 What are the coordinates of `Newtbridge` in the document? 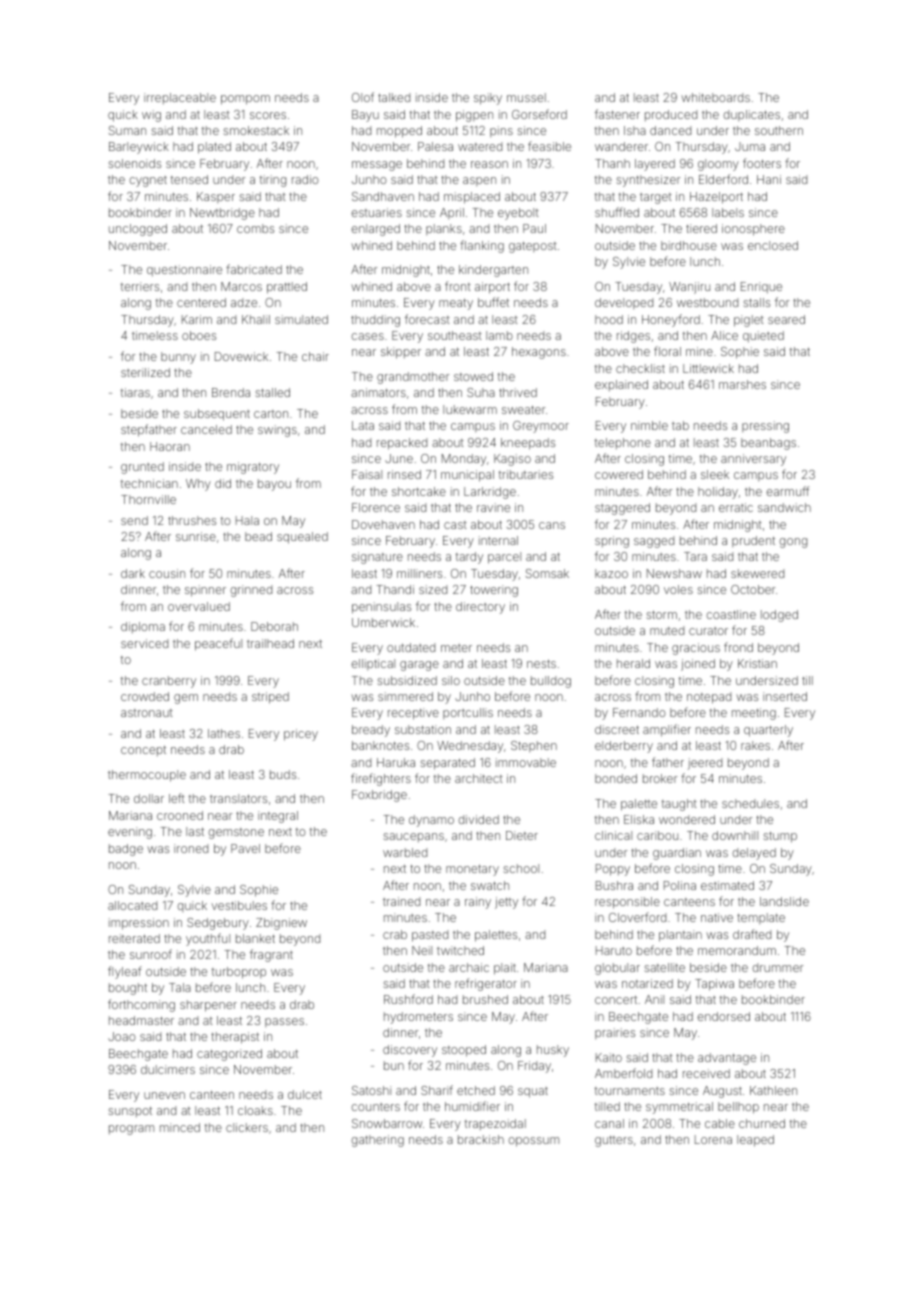 It's located at (222, 214).
